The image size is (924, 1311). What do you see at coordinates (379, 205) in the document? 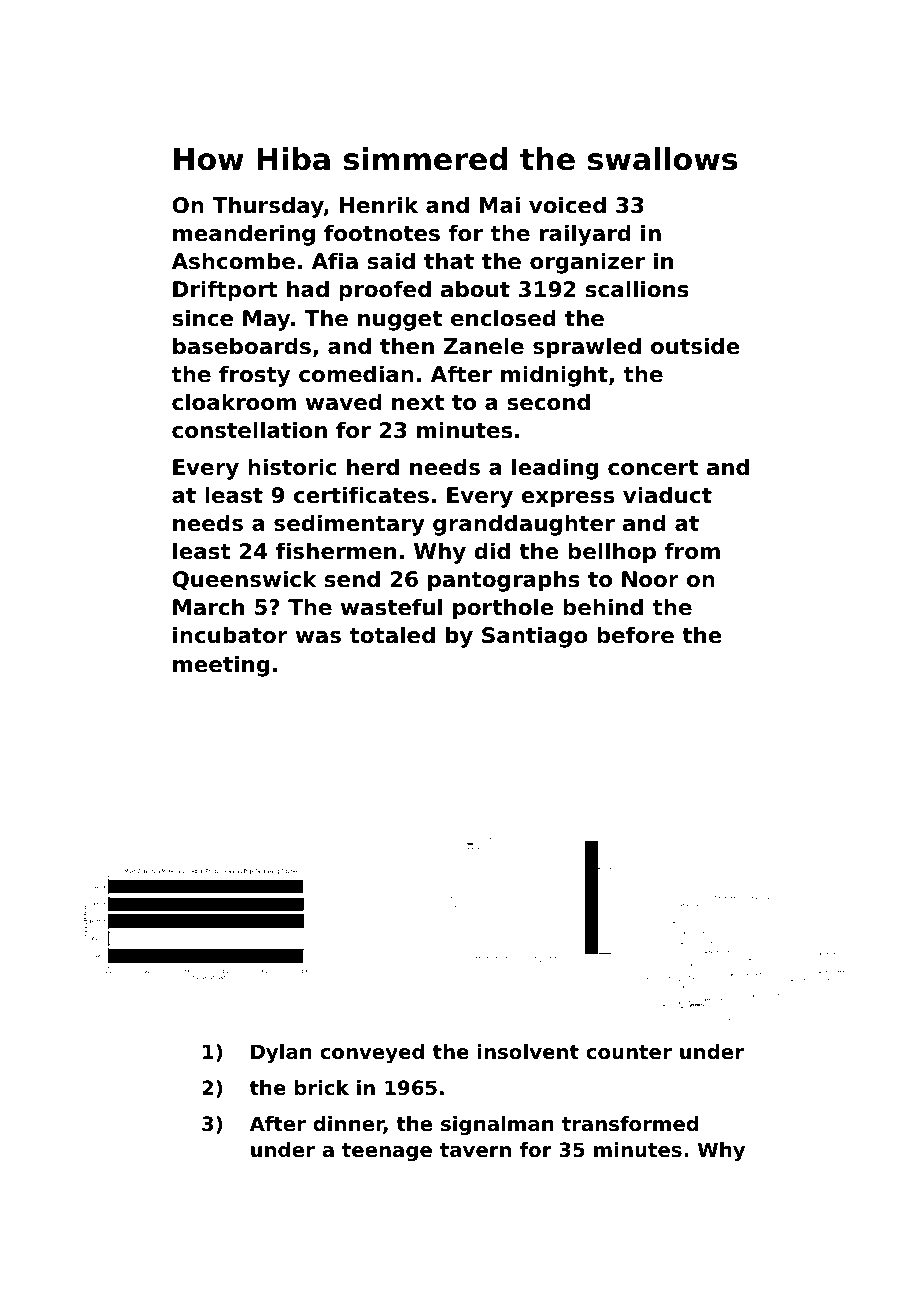
I see `Henrik` at bounding box center [379, 205].
